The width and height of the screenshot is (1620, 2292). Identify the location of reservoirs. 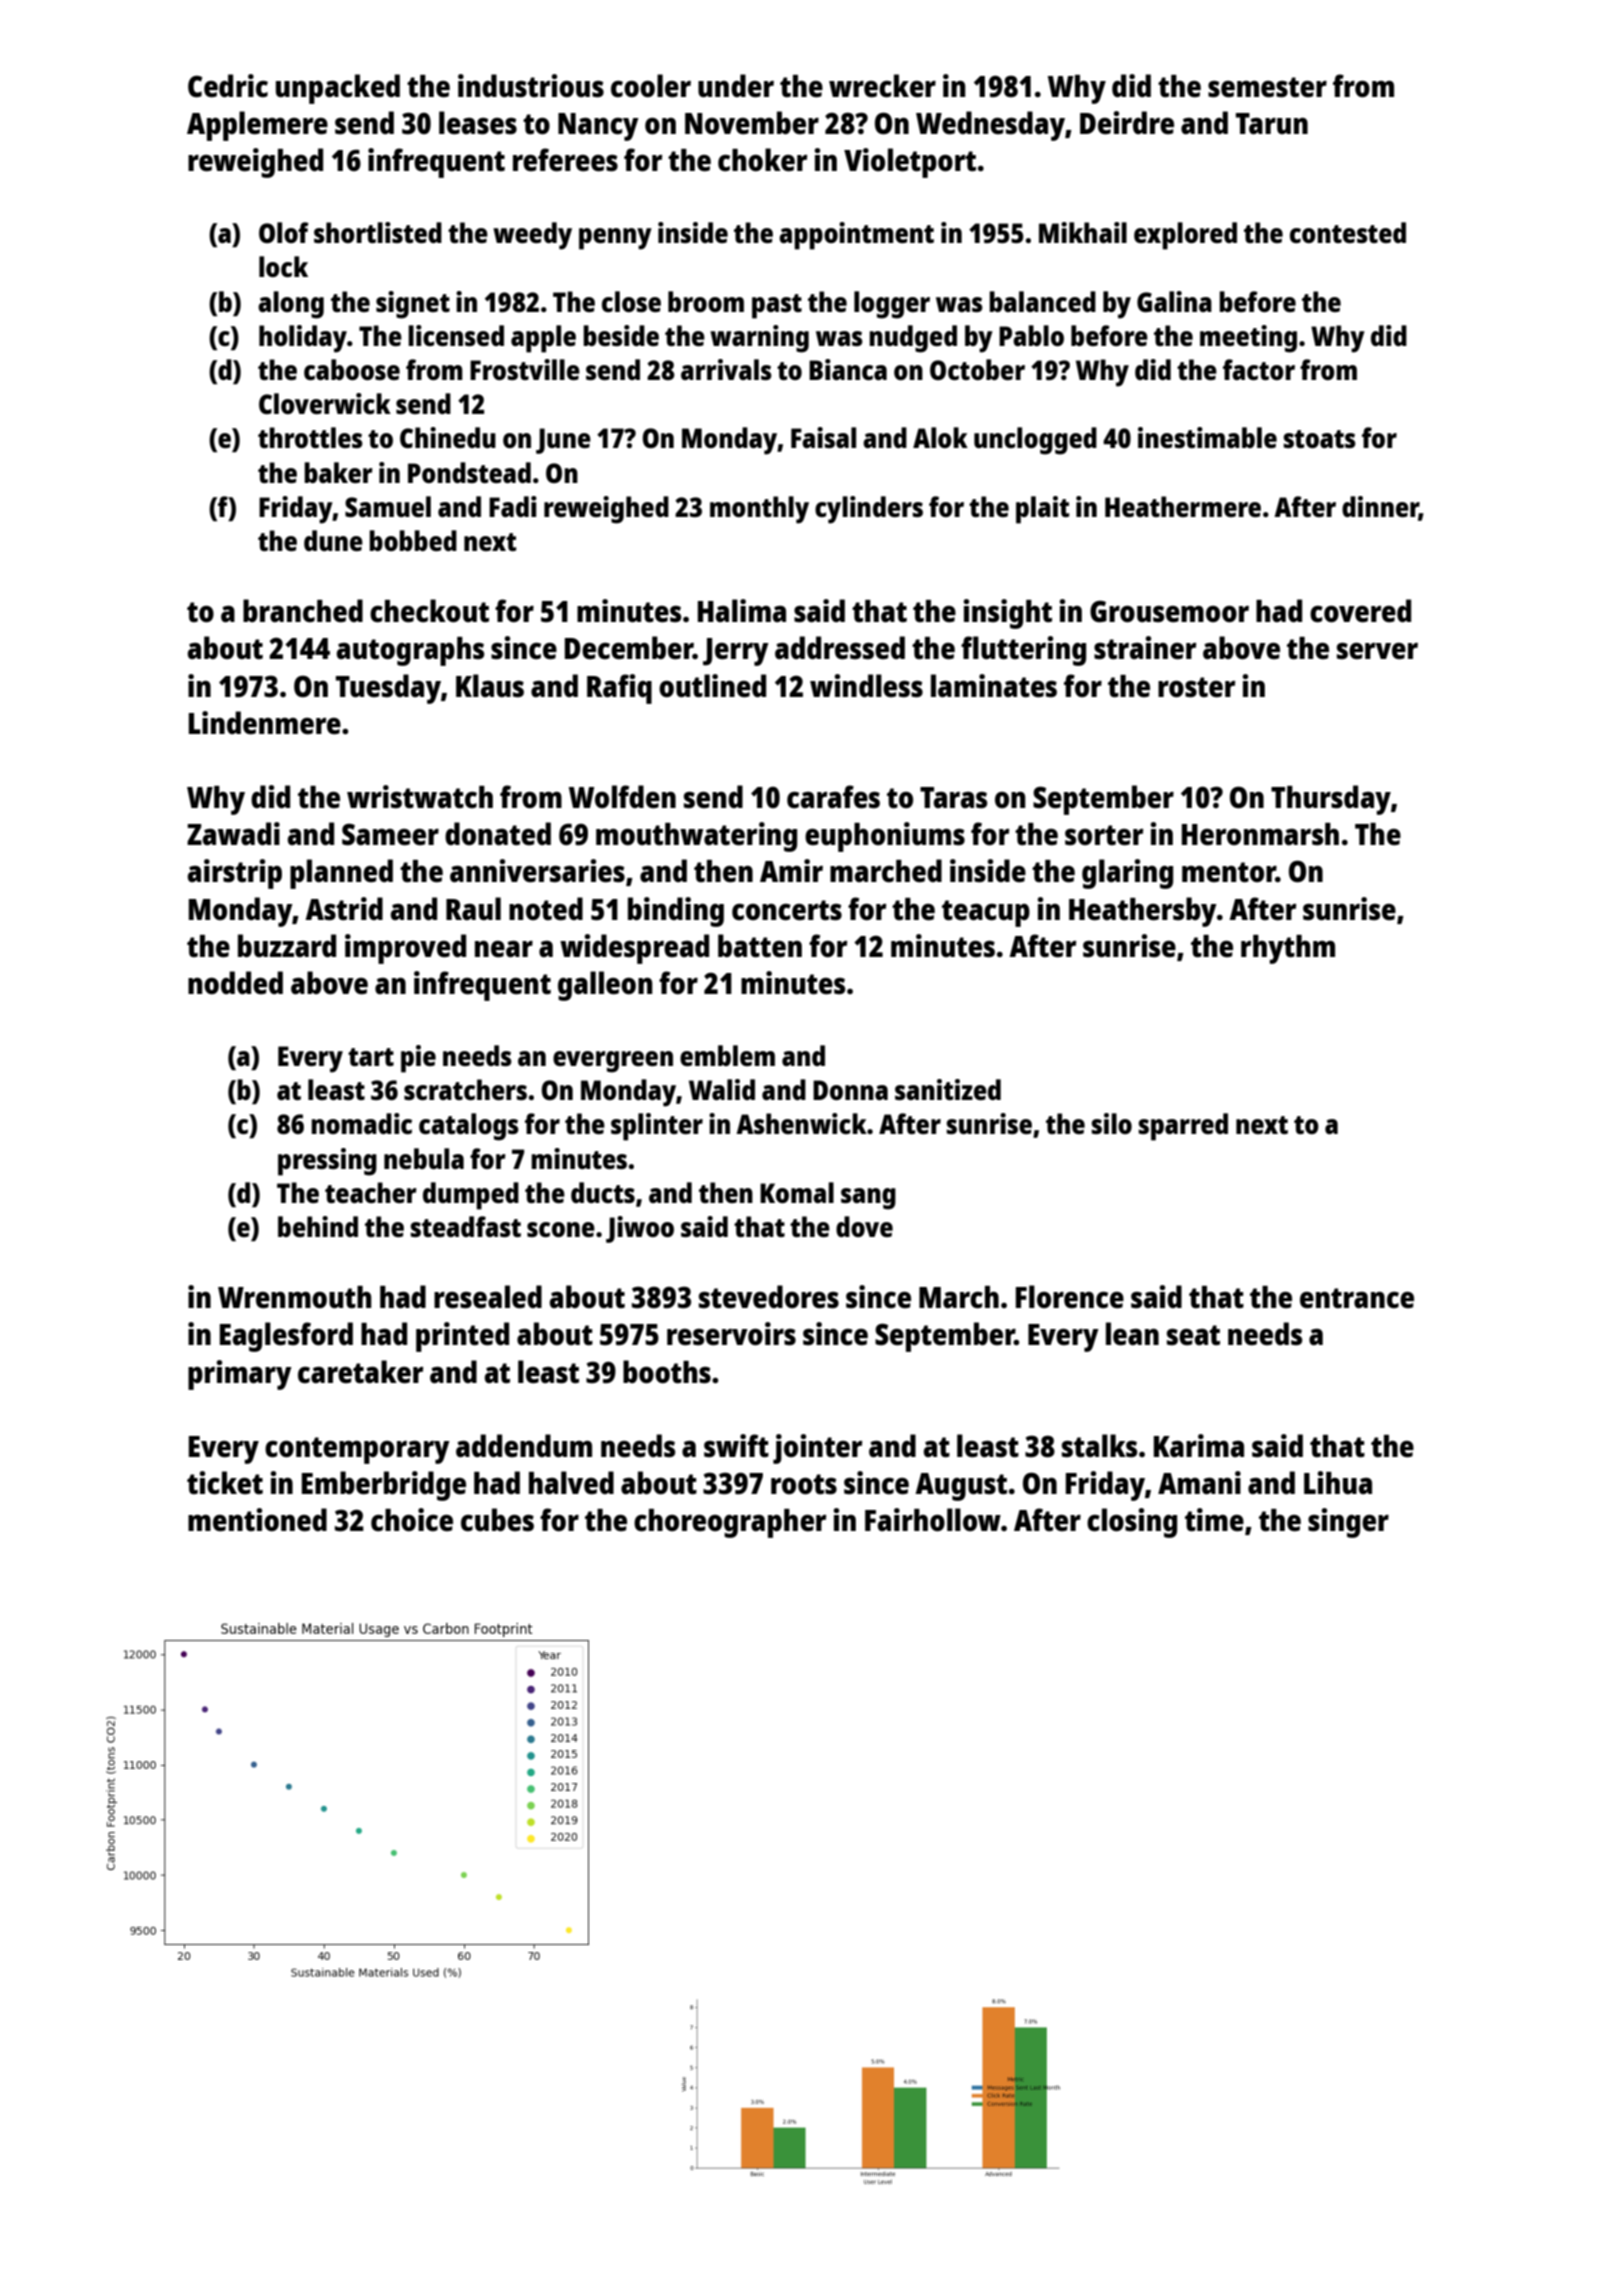
(731, 1334).
